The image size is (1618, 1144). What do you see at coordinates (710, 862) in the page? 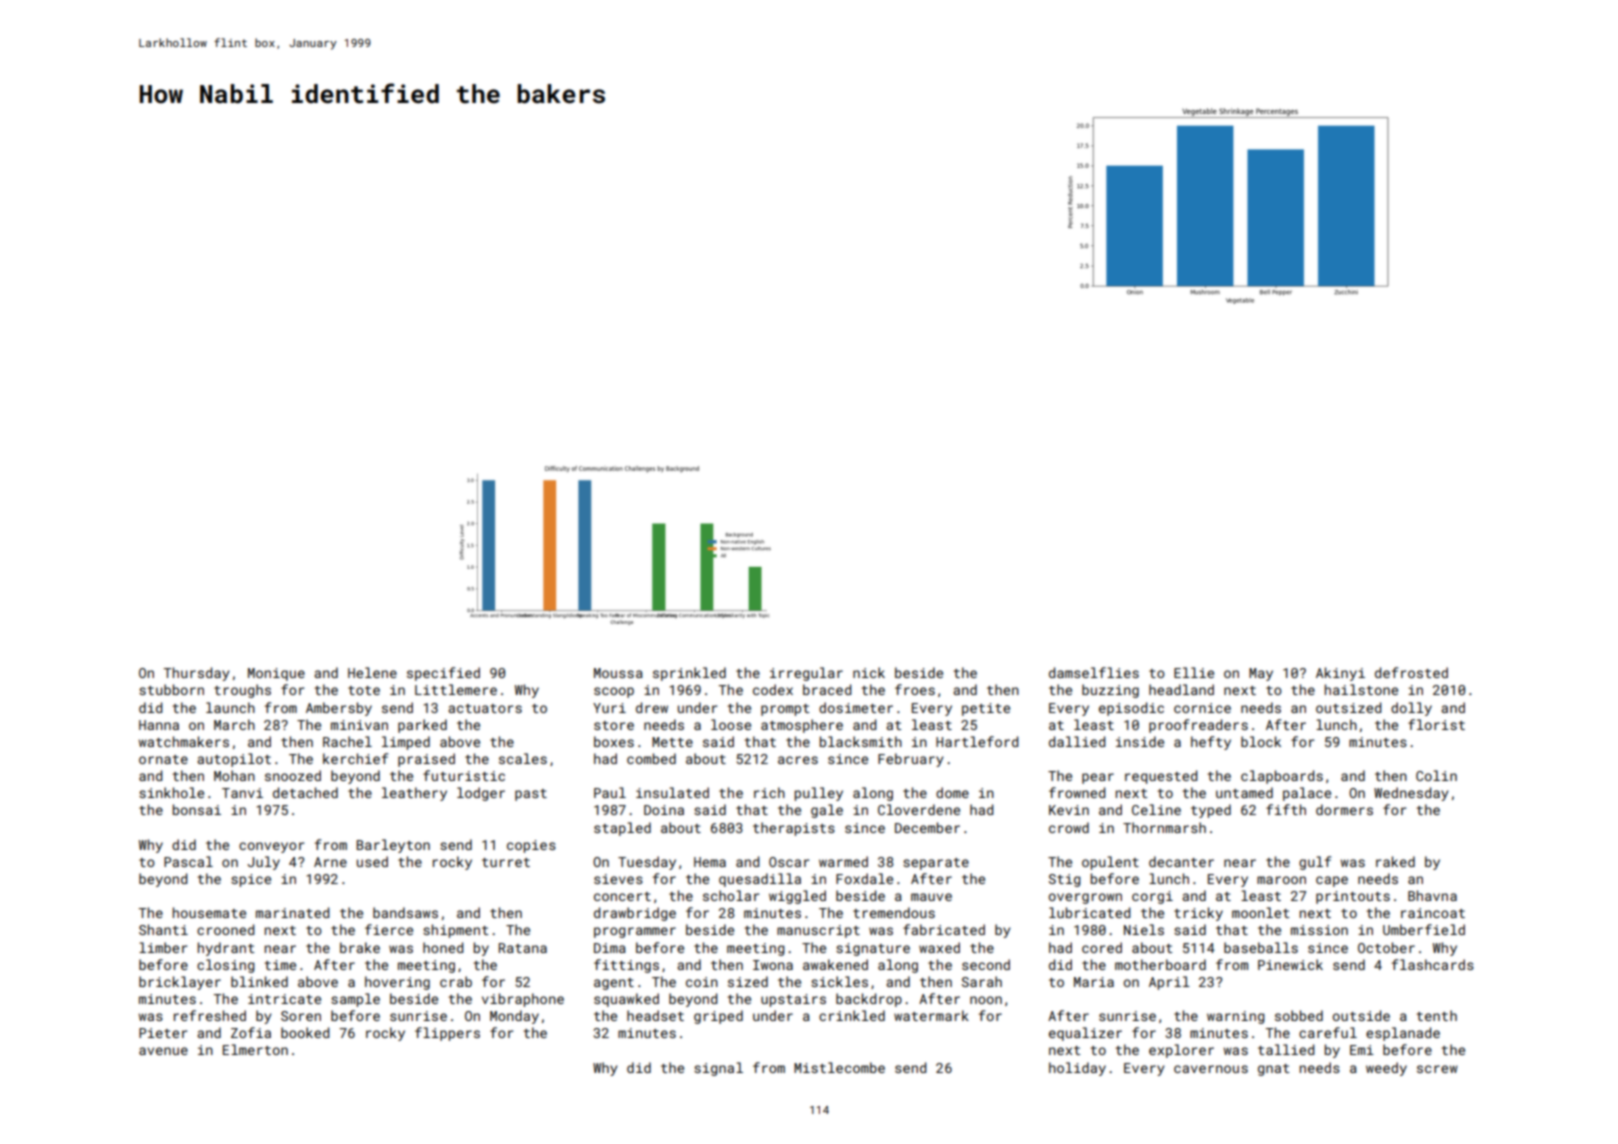
I see `Hema` at bounding box center [710, 862].
